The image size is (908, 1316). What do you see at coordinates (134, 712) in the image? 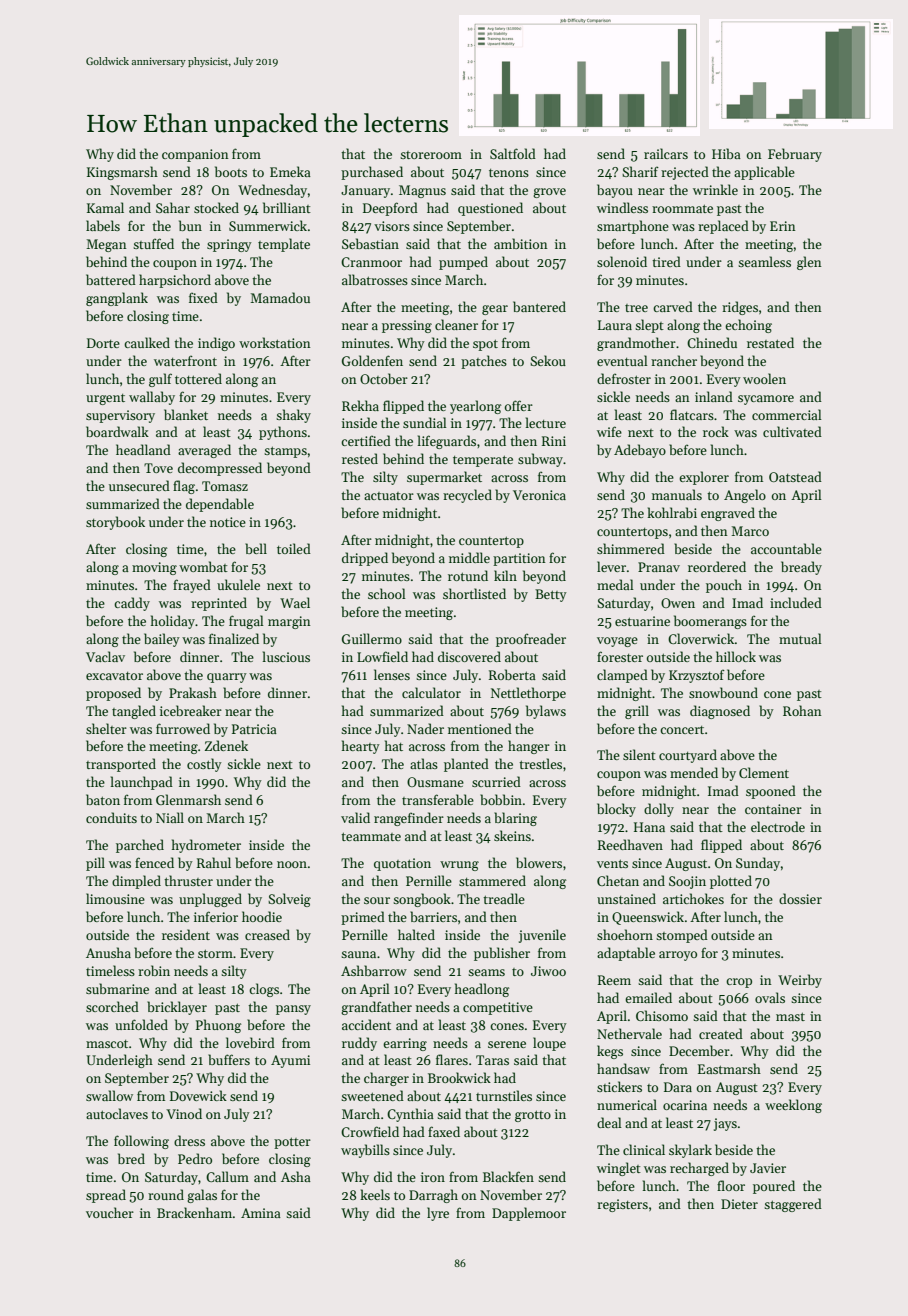
I see `tangled` at bounding box center [134, 712].
